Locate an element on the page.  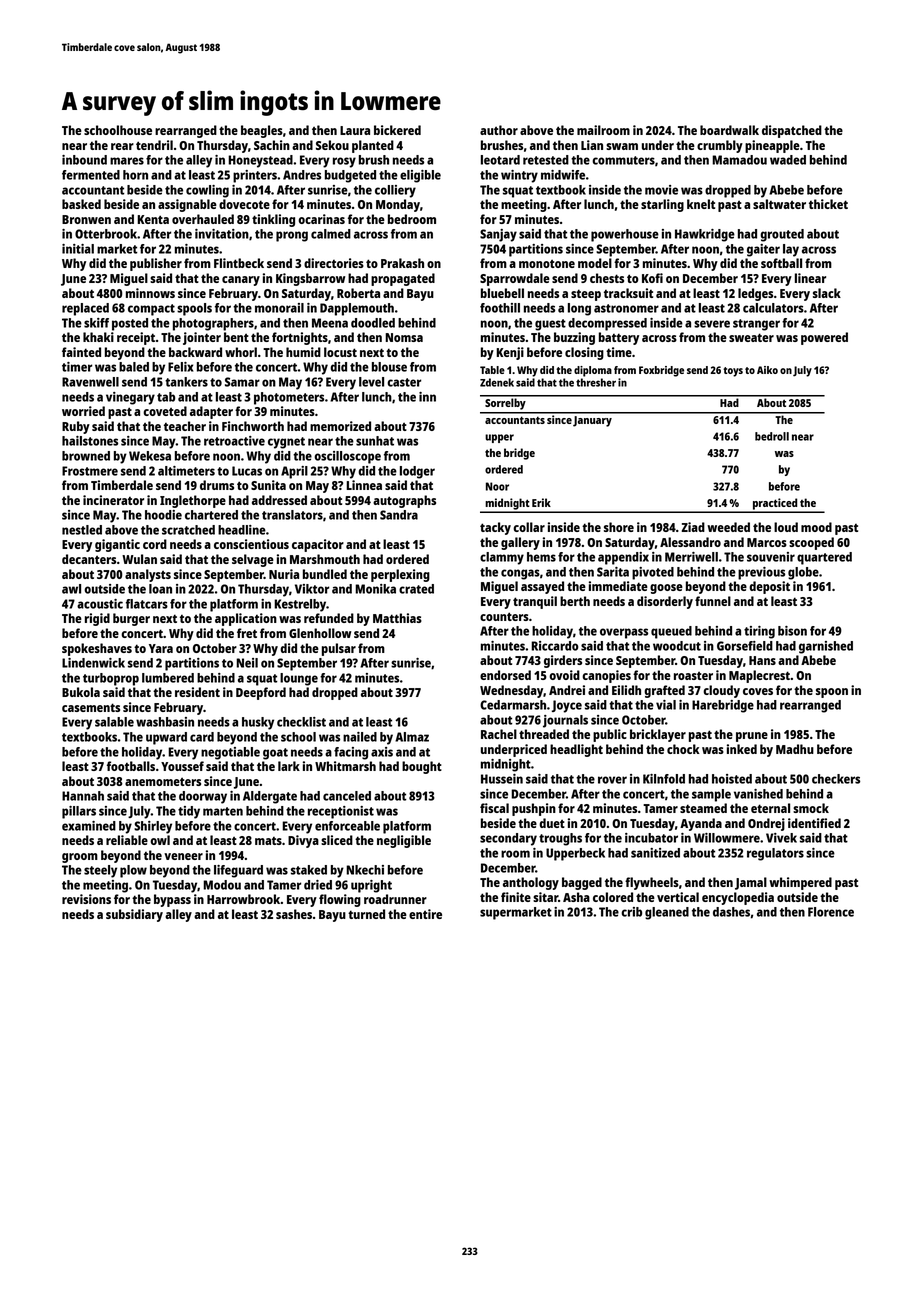
powered is located at coordinates (824, 338).
